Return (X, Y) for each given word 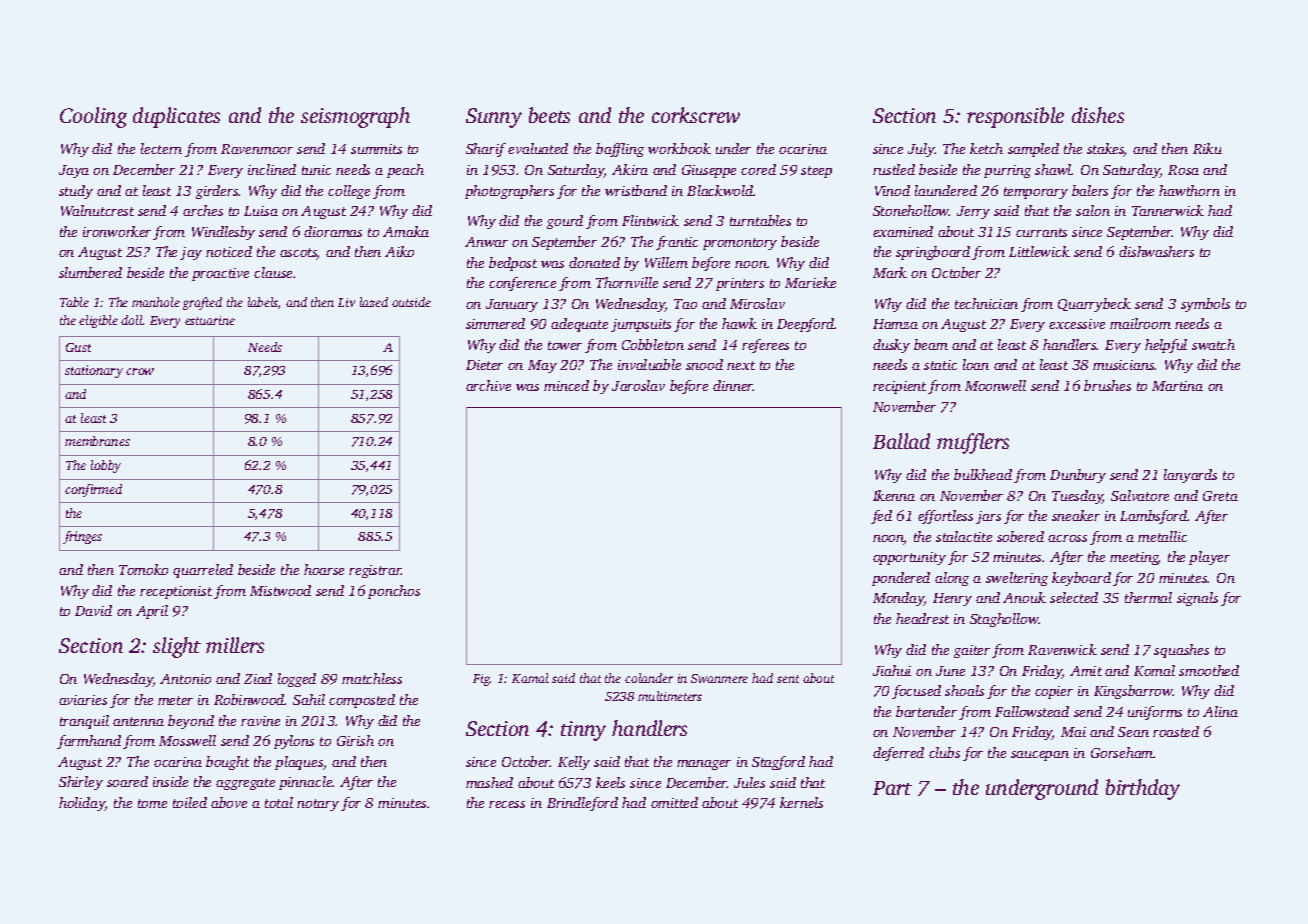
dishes (1098, 115)
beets (549, 115)
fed (881, 517)
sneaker (1076, 515)
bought (227, 763)
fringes (82, 537)
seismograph (355, 117)
